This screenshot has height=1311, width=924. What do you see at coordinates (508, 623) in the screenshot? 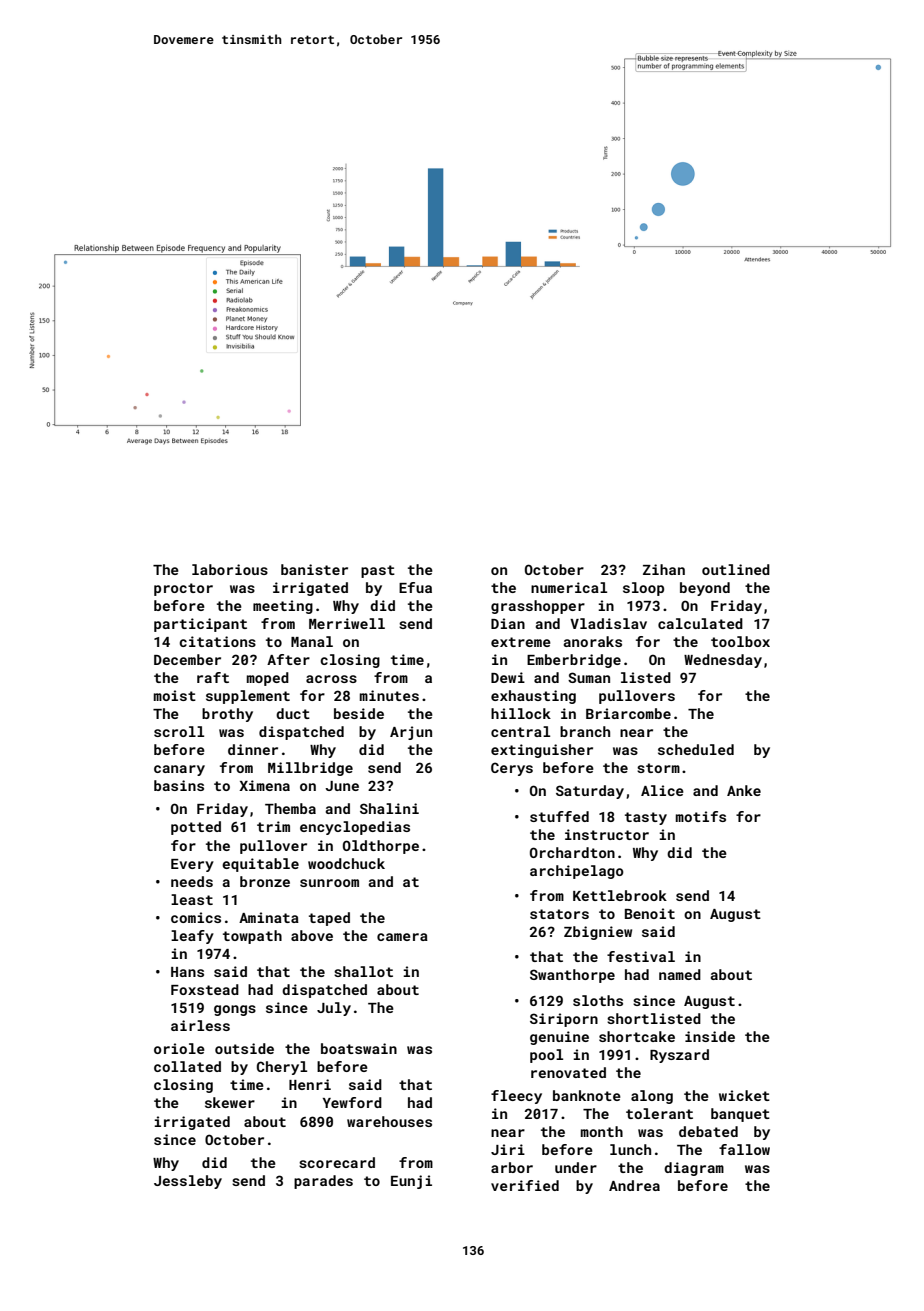
I see `Dian` at bounding box center [508, 623].
